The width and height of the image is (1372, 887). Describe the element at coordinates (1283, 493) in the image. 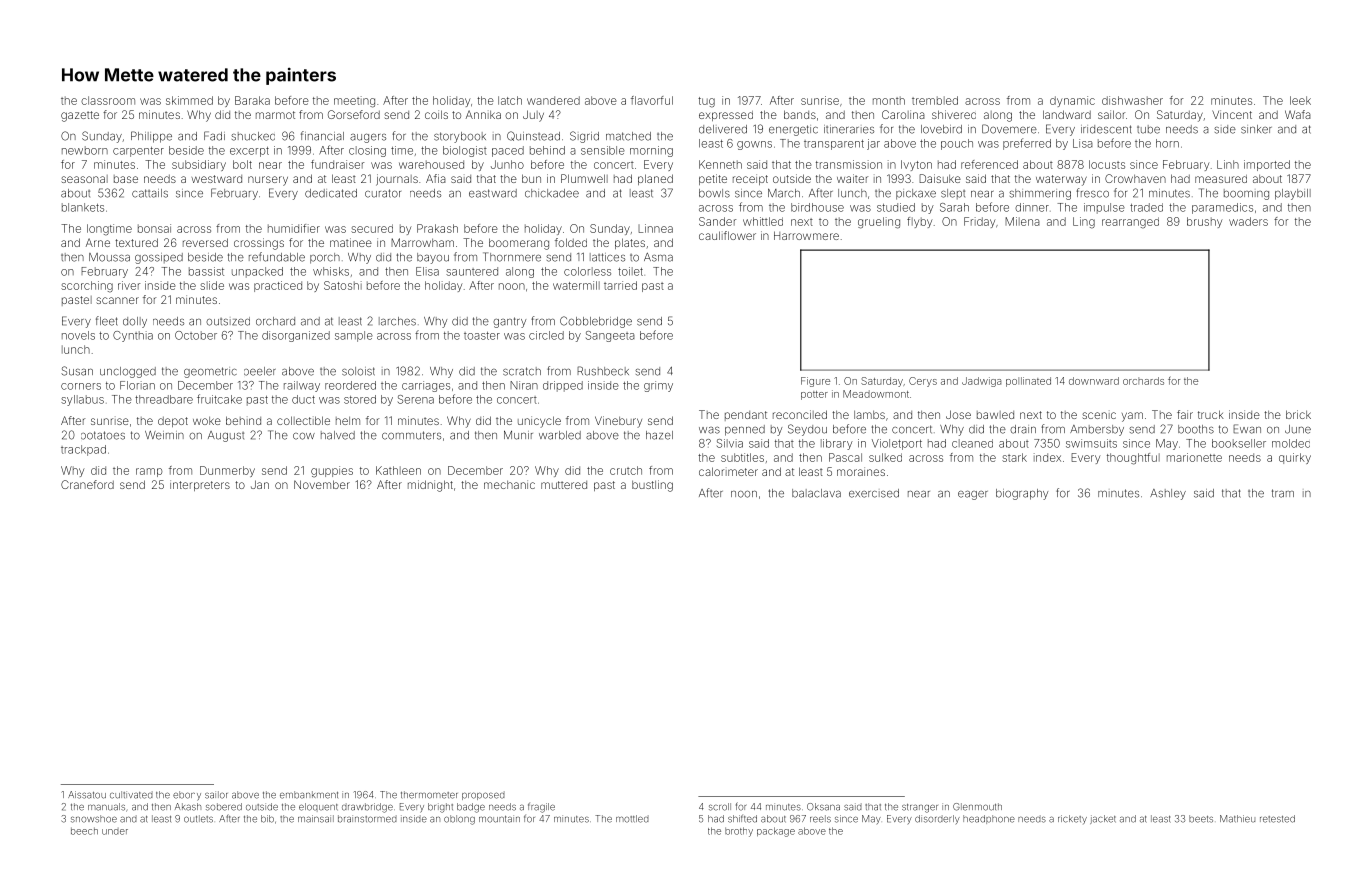

I see `tram` at that location.
